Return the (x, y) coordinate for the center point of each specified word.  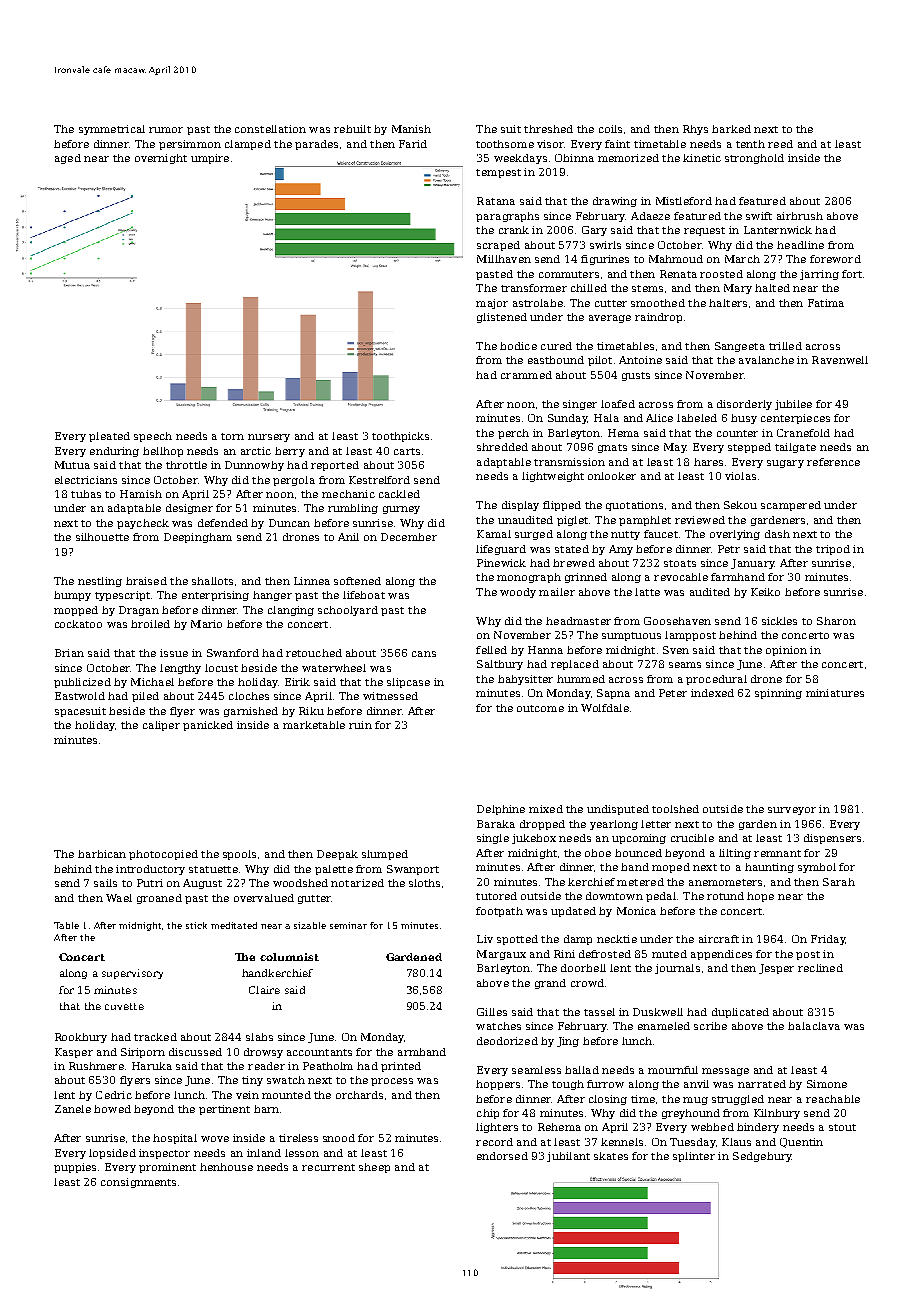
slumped (385, 855)
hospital (175, 1139)
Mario (206, 624)
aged (68, 159)
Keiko (765, 592)
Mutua (72, 465)
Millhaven (504, 259)
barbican (102, 854)
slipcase (408, 683)
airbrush (800, 216)
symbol (817, 868)
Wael (119, 898)
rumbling (353, 509)
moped (671, 868)
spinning (778, 694)
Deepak (337, 855)
